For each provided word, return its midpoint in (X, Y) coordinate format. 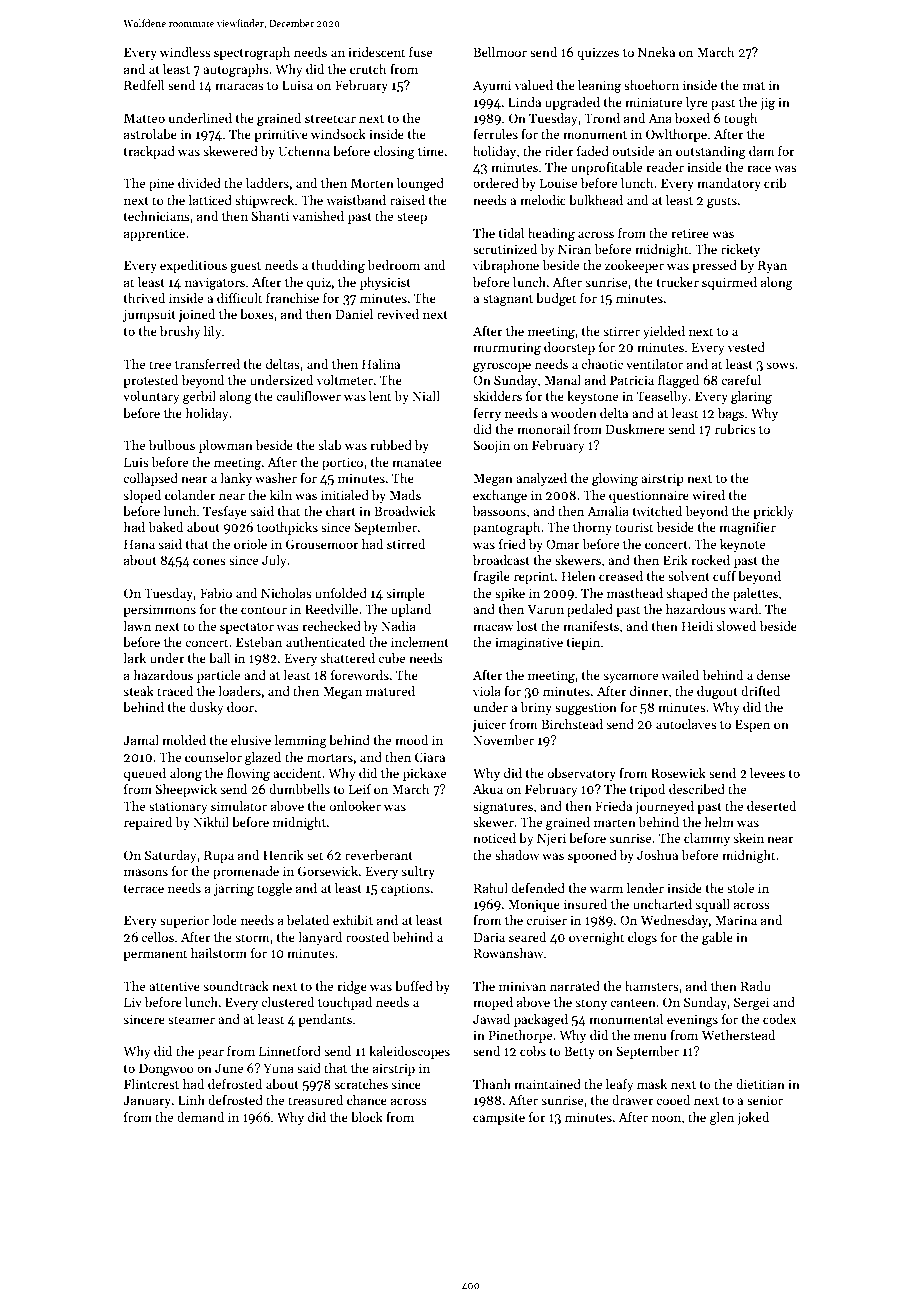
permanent (155, 955)
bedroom (393, 265)
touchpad (345, 1003)
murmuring (507, 348)
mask (652, 1084)
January (147, 1101)
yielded (664, 332)
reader (665, 167)
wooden (574, 413)
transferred (207, 364)
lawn (137, 626)
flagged (678, 381)
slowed (736, 626)
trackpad (149, 152)
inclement (420, 642)
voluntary (151, 397)
